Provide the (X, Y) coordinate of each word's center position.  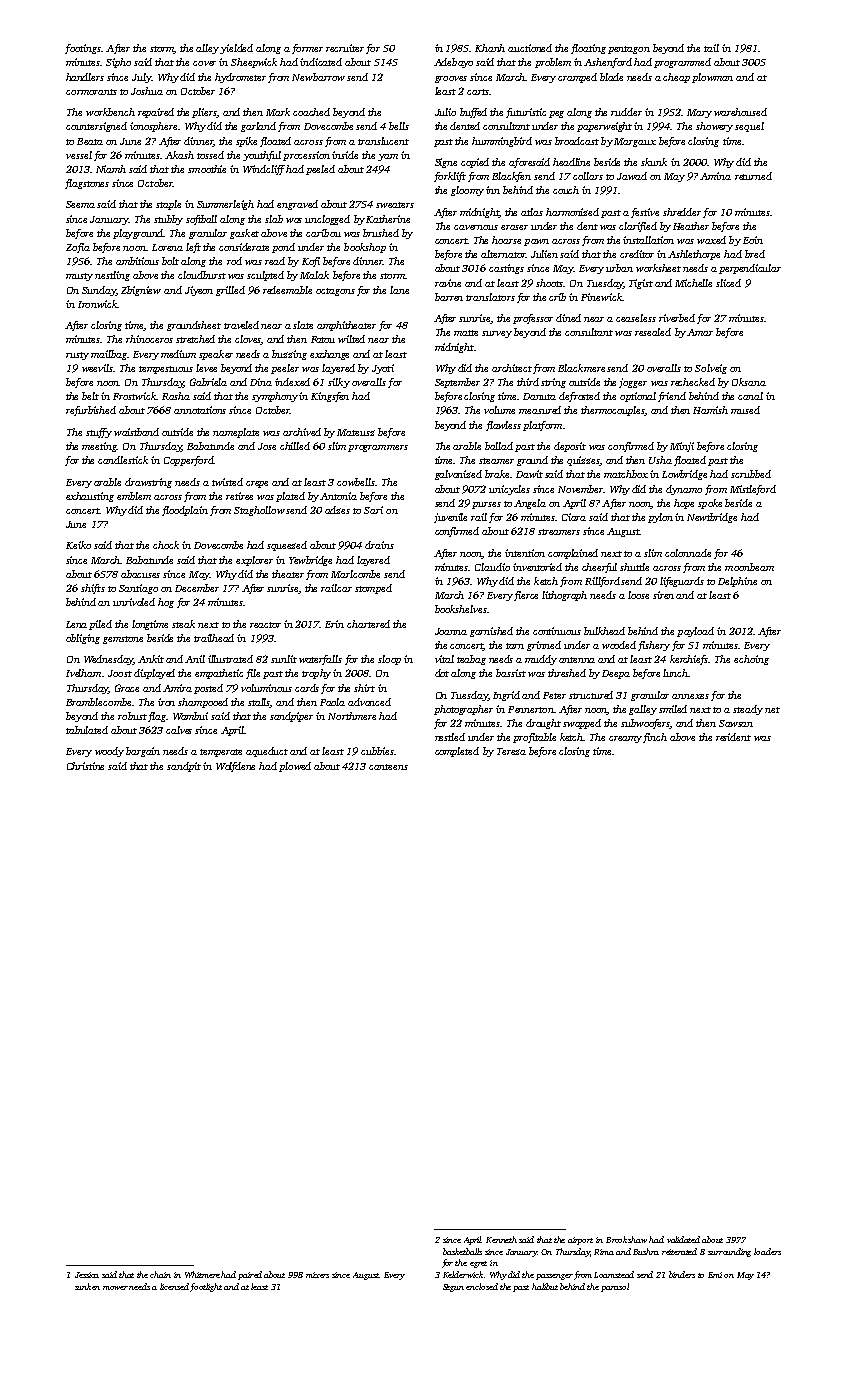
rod (234, 261)
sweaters (395, 205)
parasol (615, 1287)
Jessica (87, 1275)
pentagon (629, 50)
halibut (545, 1286)
